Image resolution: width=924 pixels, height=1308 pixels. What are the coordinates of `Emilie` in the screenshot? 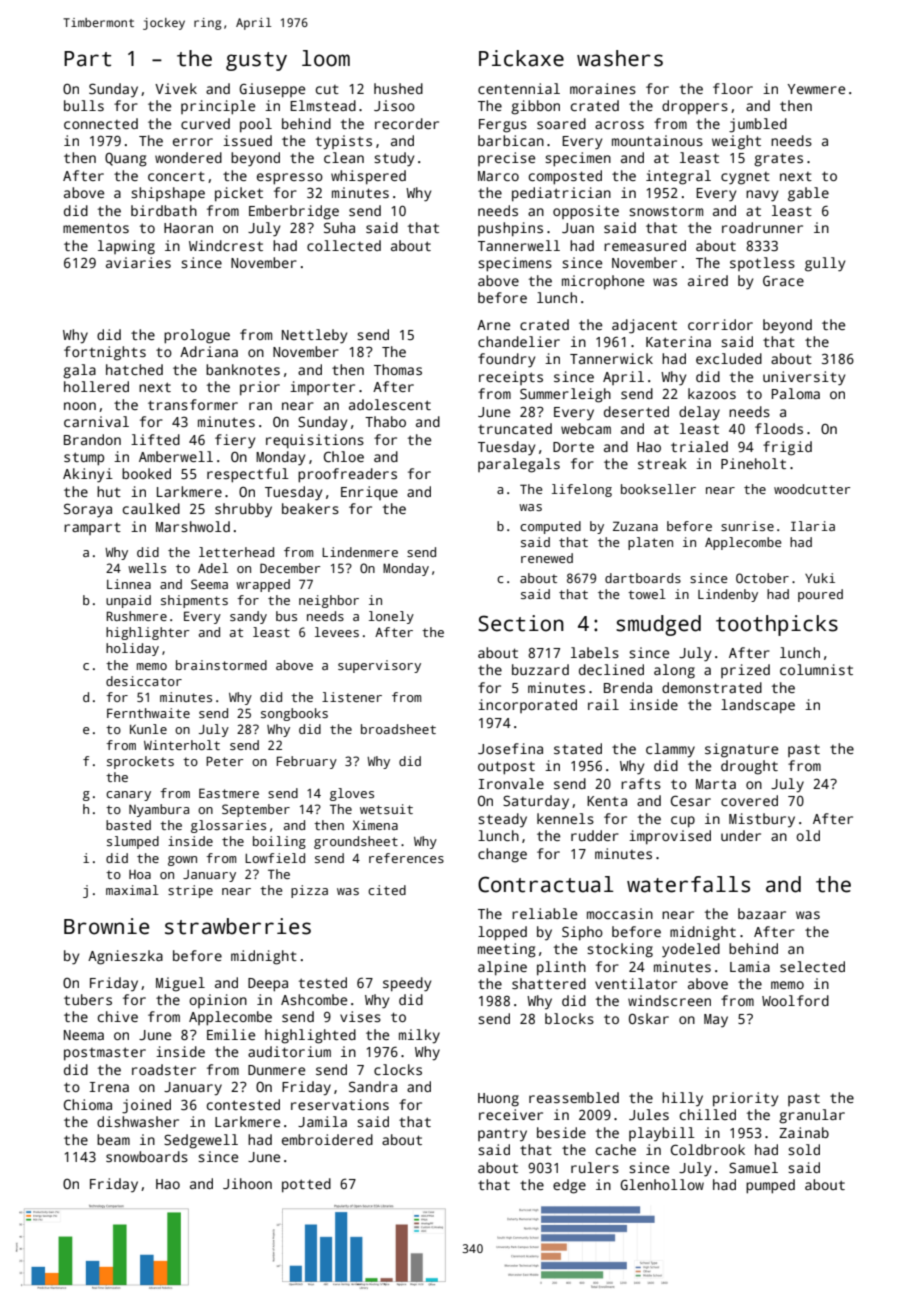 It's located at (231, 1034).
